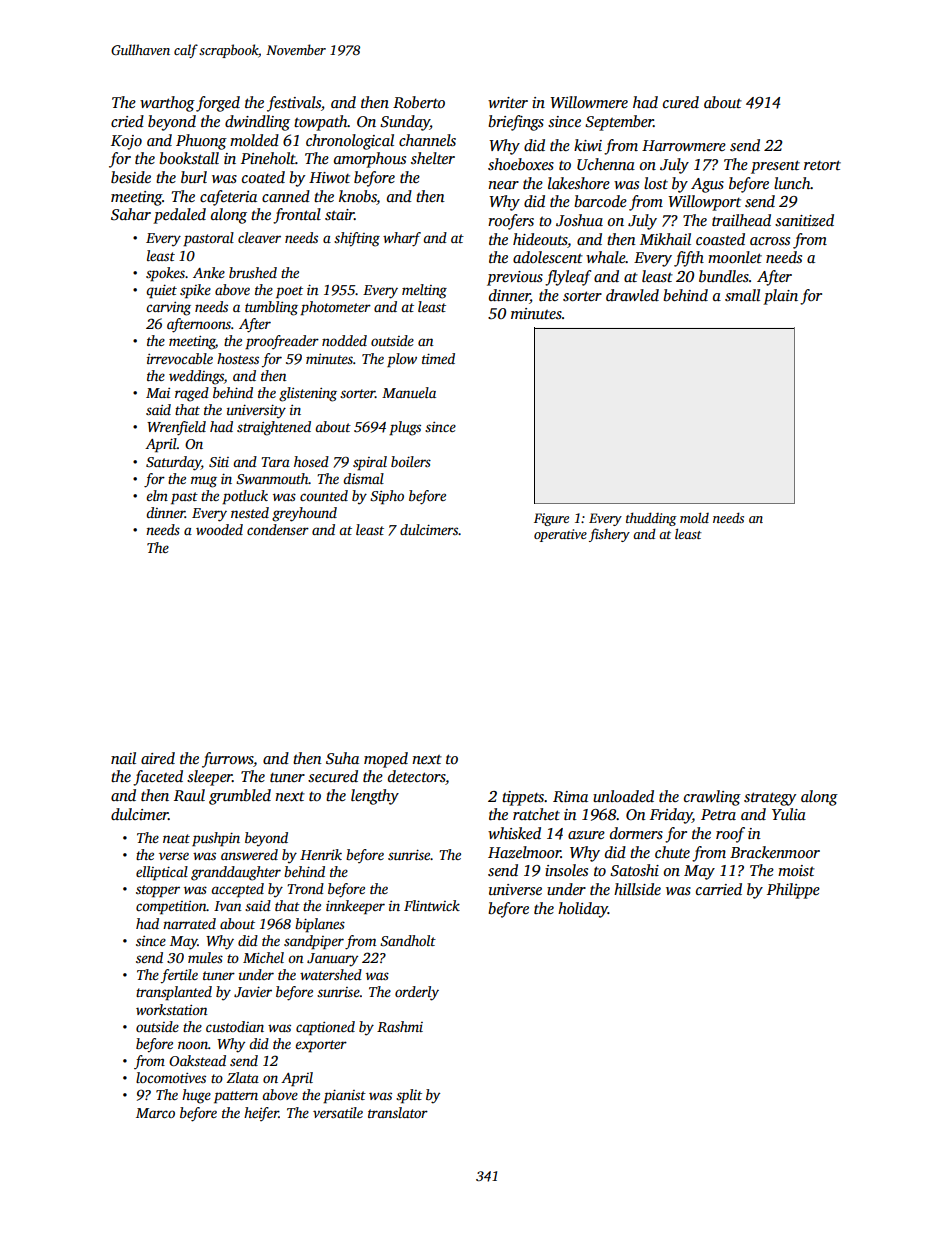 The height and width of the image is (1233, 952). I want to click on September, so click(619, 123).
